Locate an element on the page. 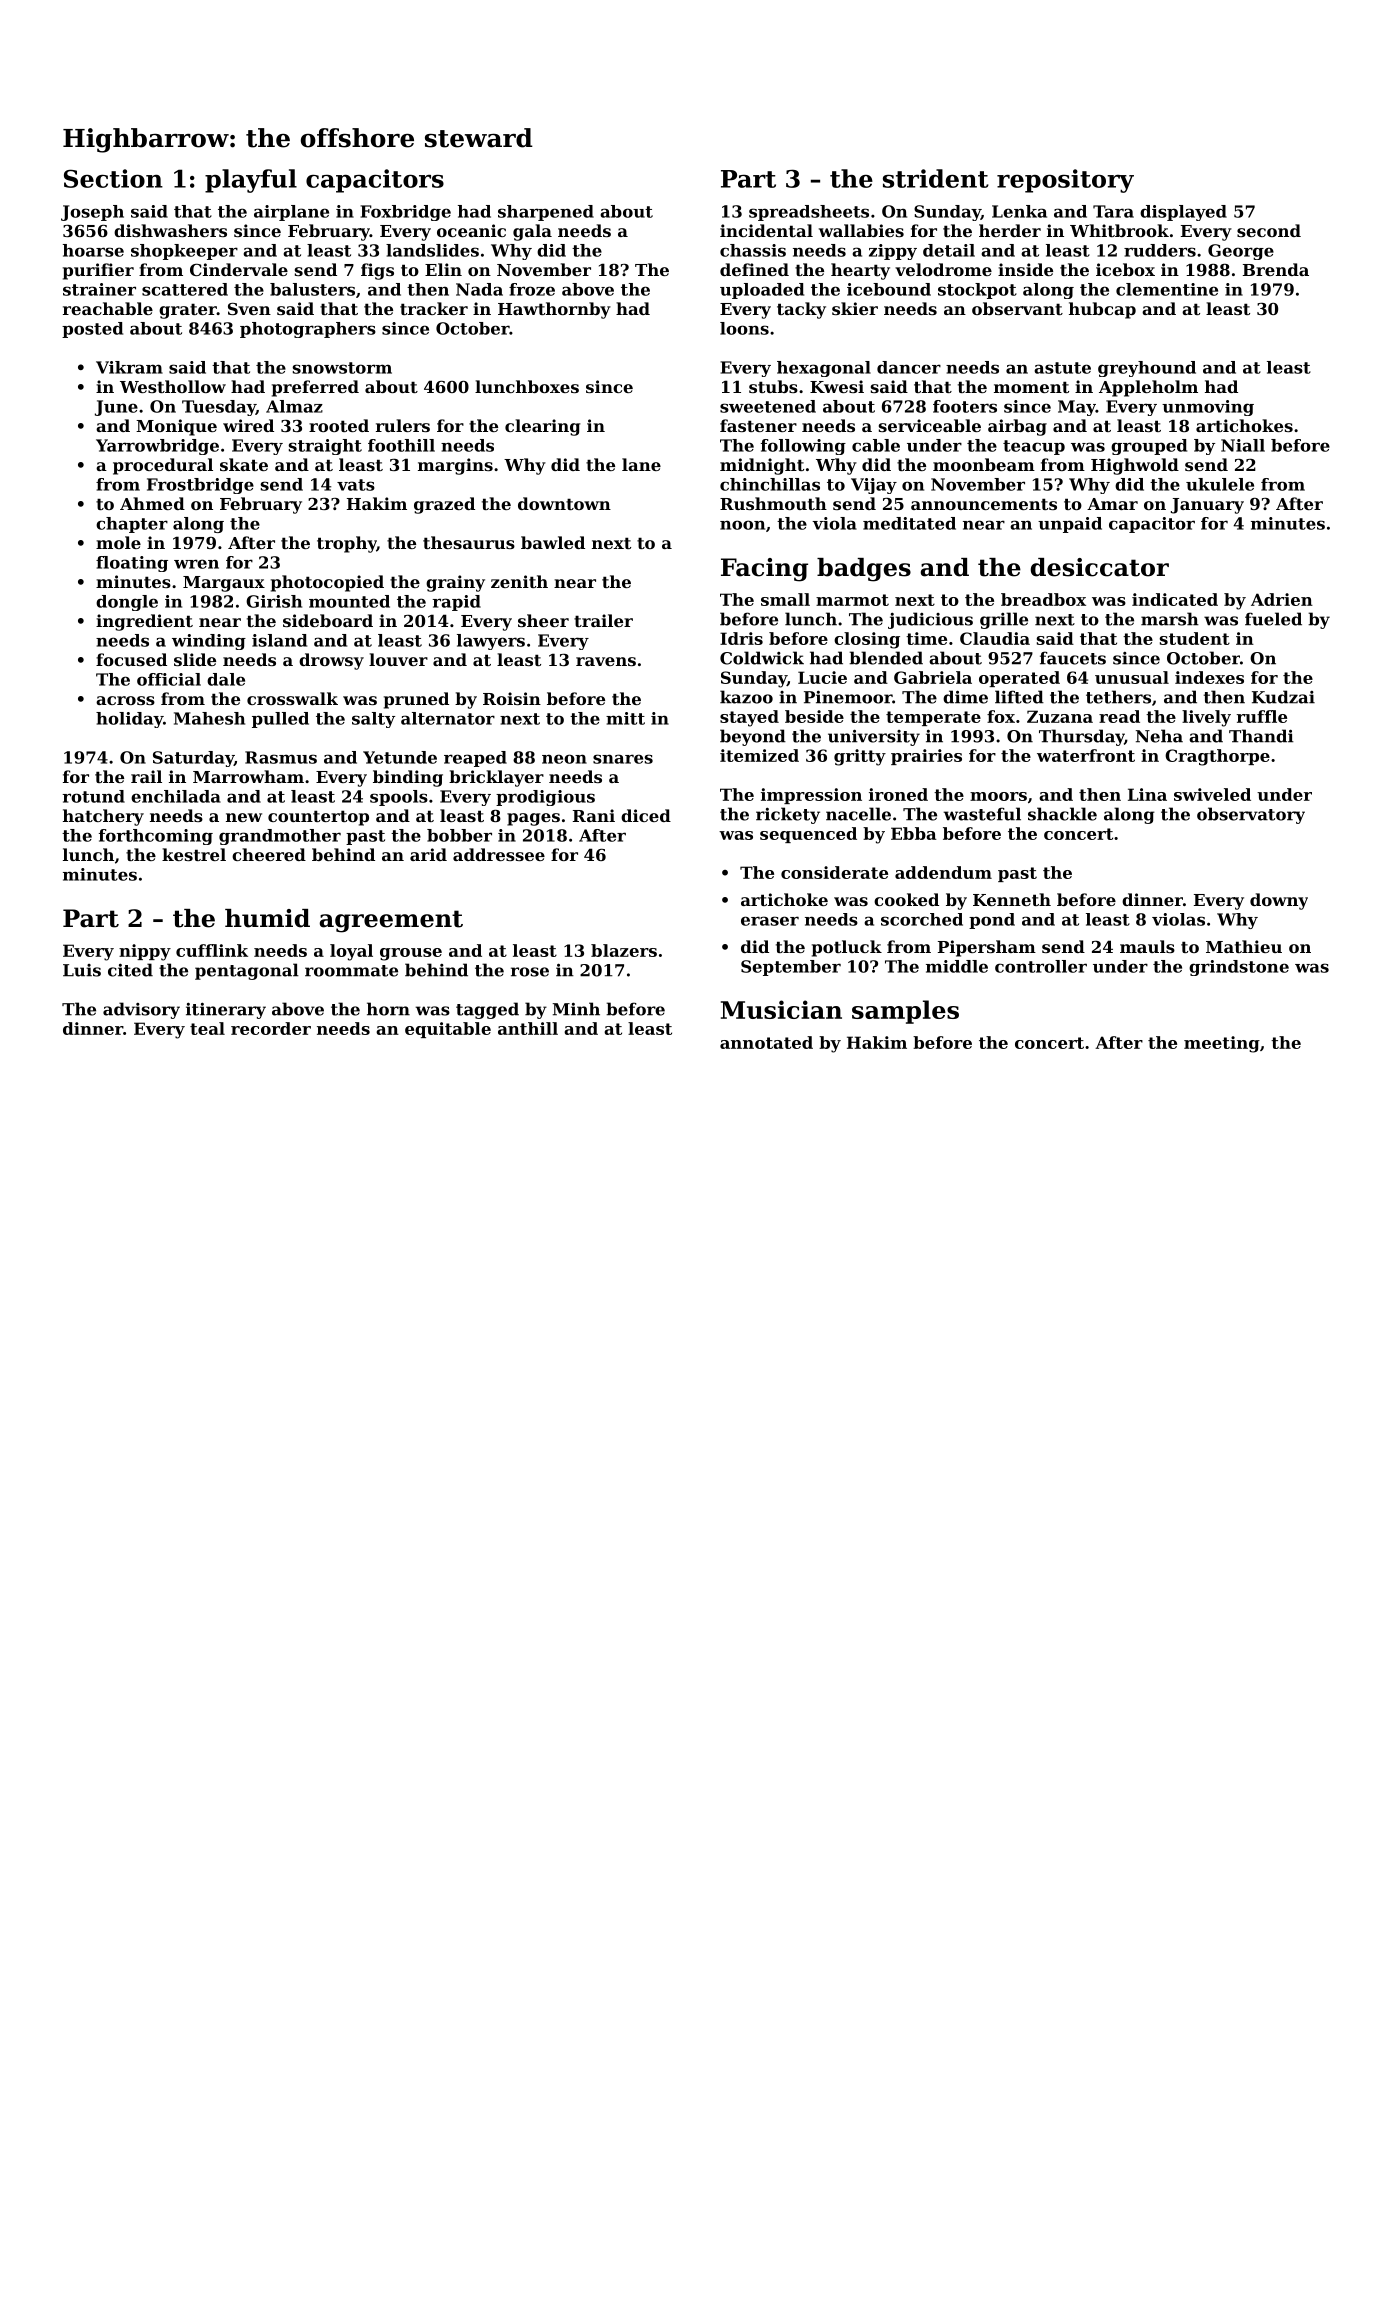 This document has height=2298, width=1395. sharpened is located at coordinates (546, 213).
